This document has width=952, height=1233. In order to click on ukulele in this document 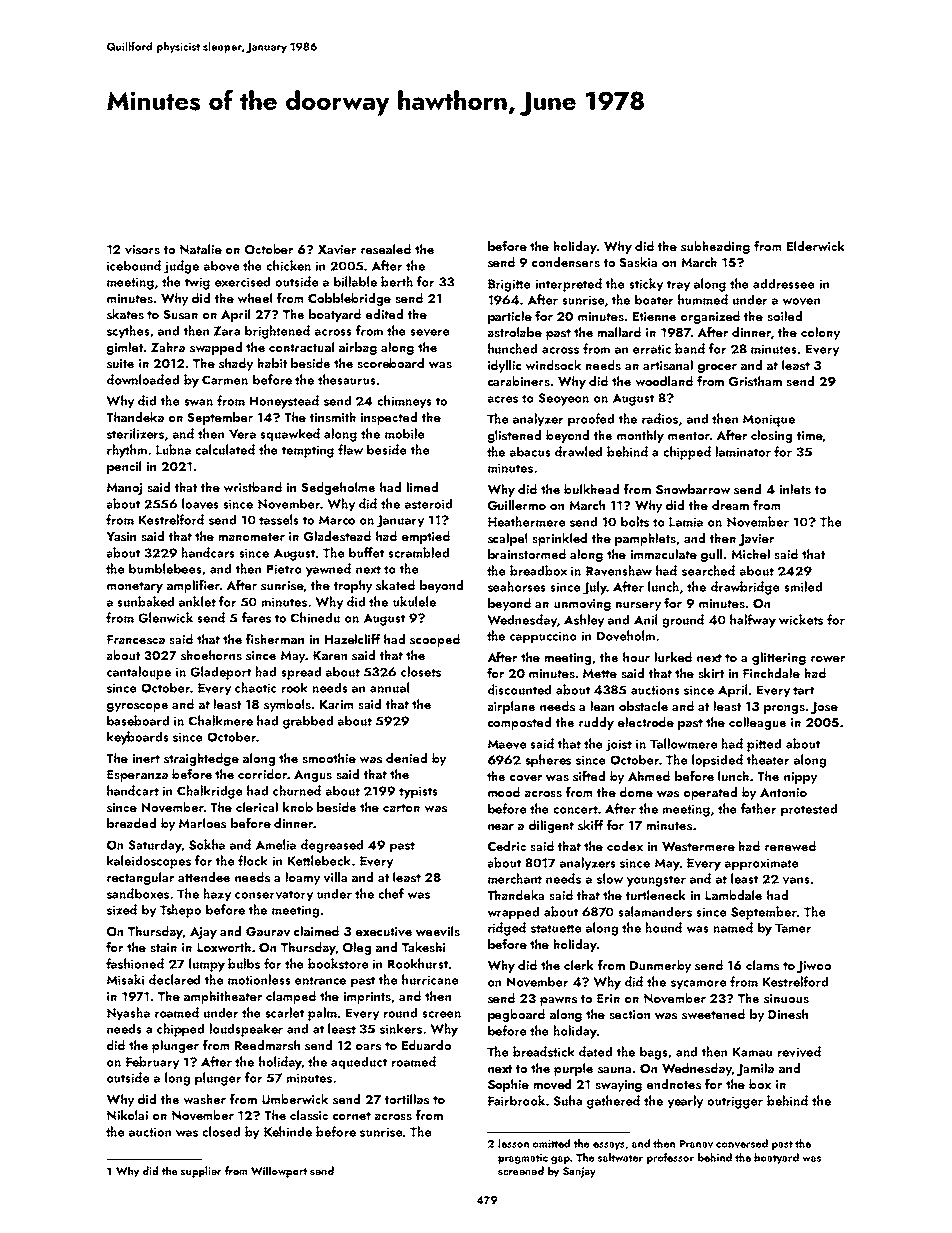, I will do `click(414, 601)`.
